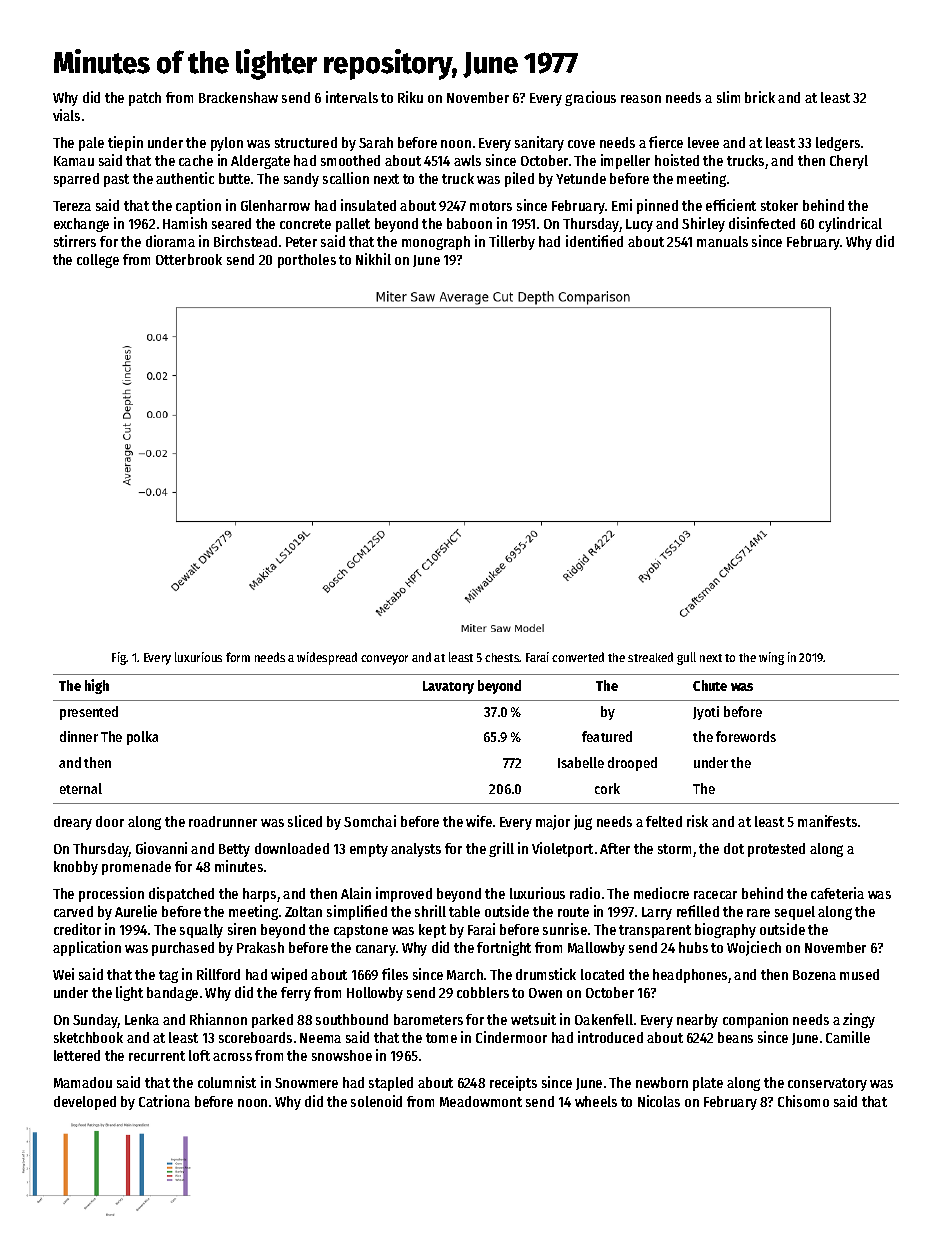 The width and height of the page is (952, 1233). Describe the element at coordinates (502, 657) in the page. I see `chests` at that location.
